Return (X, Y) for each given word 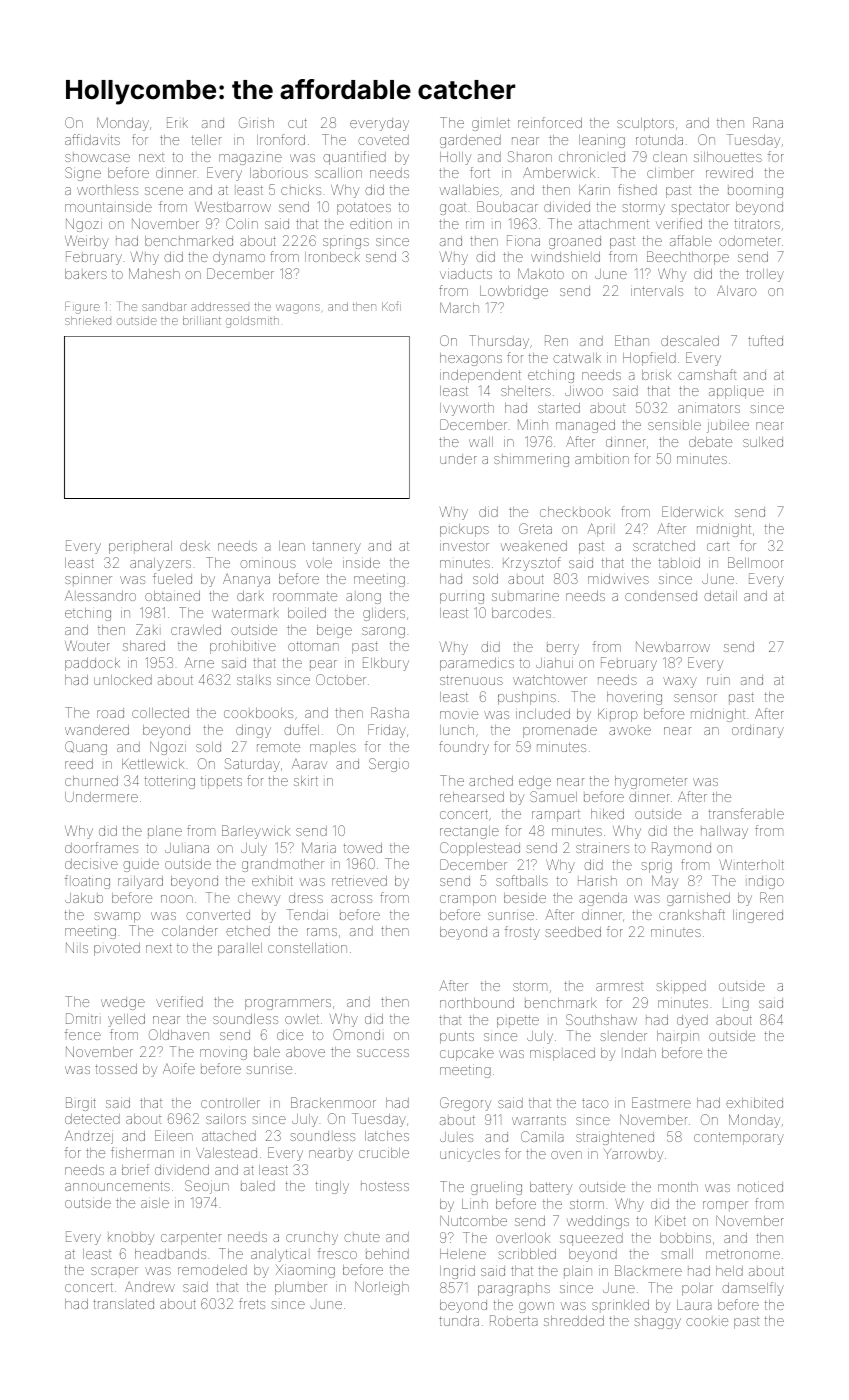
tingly (332, 1187)
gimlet (491, 124)
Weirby (87, 242)
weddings (598, 1222)
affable (691, 240)
